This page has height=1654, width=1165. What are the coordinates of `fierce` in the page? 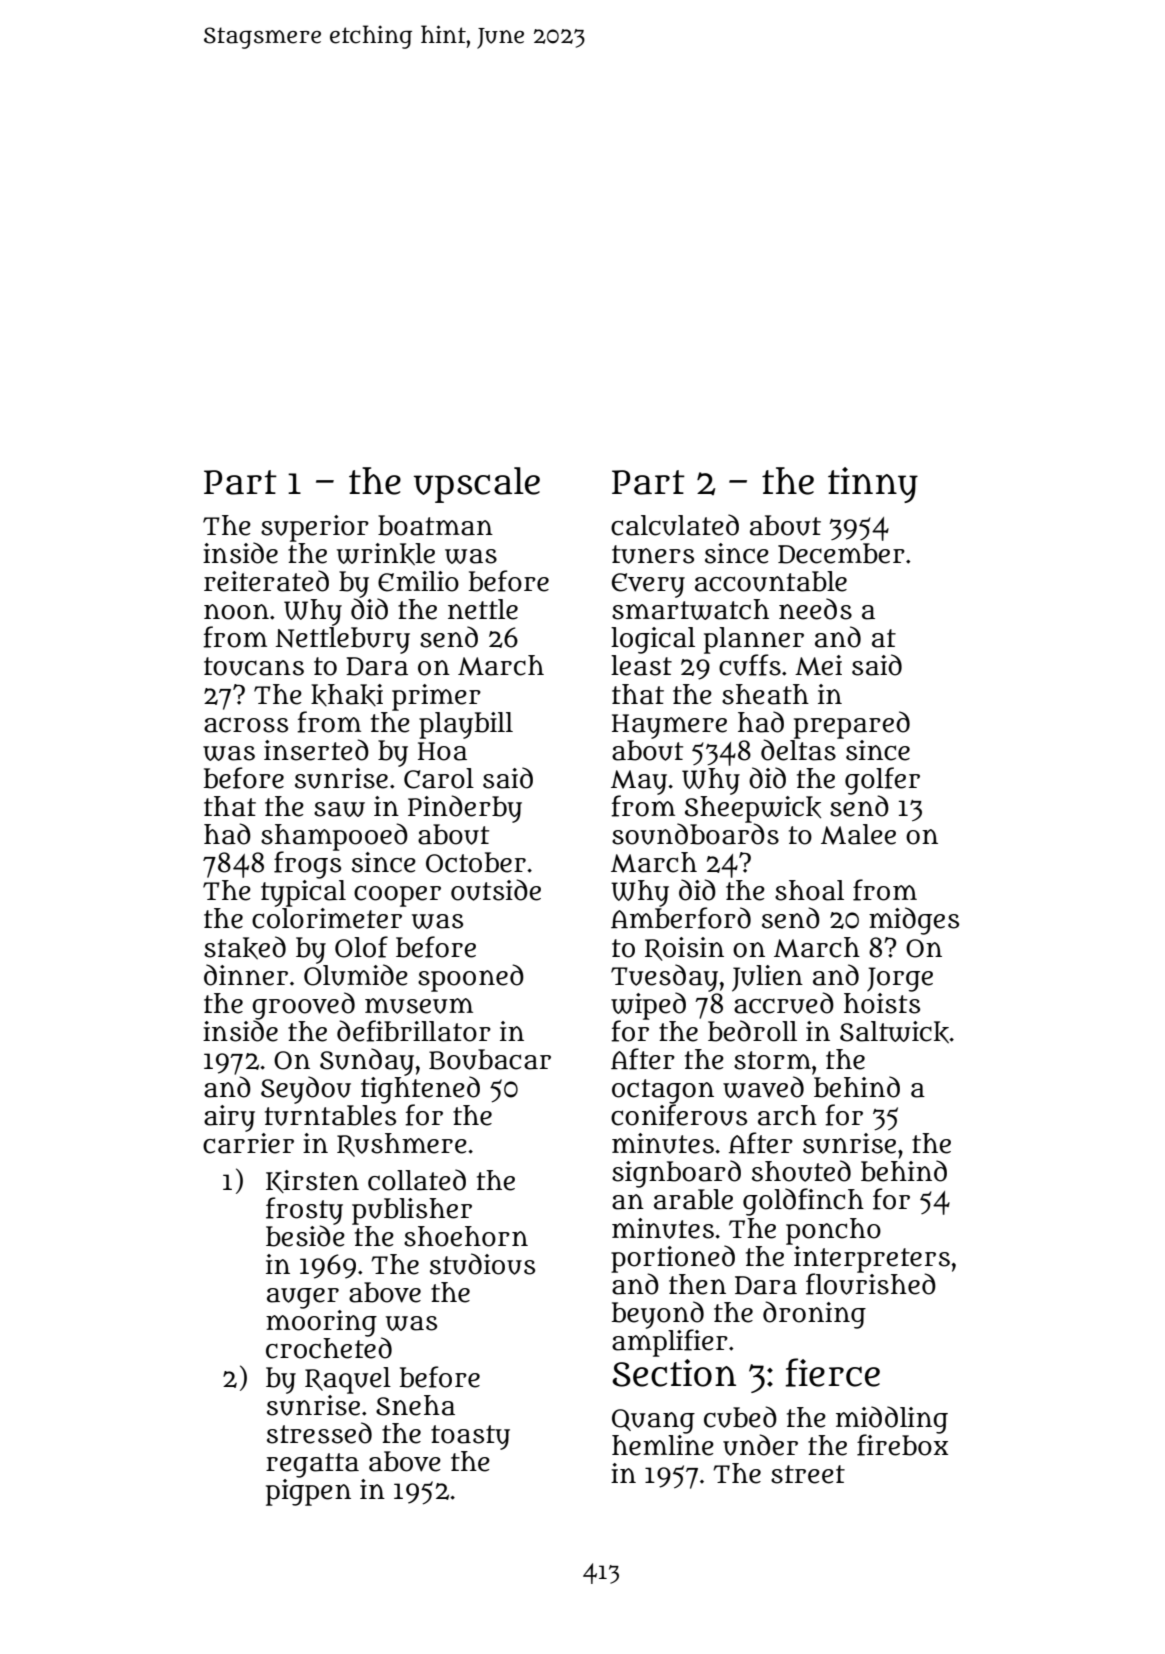 It's located at (832, 1372).
